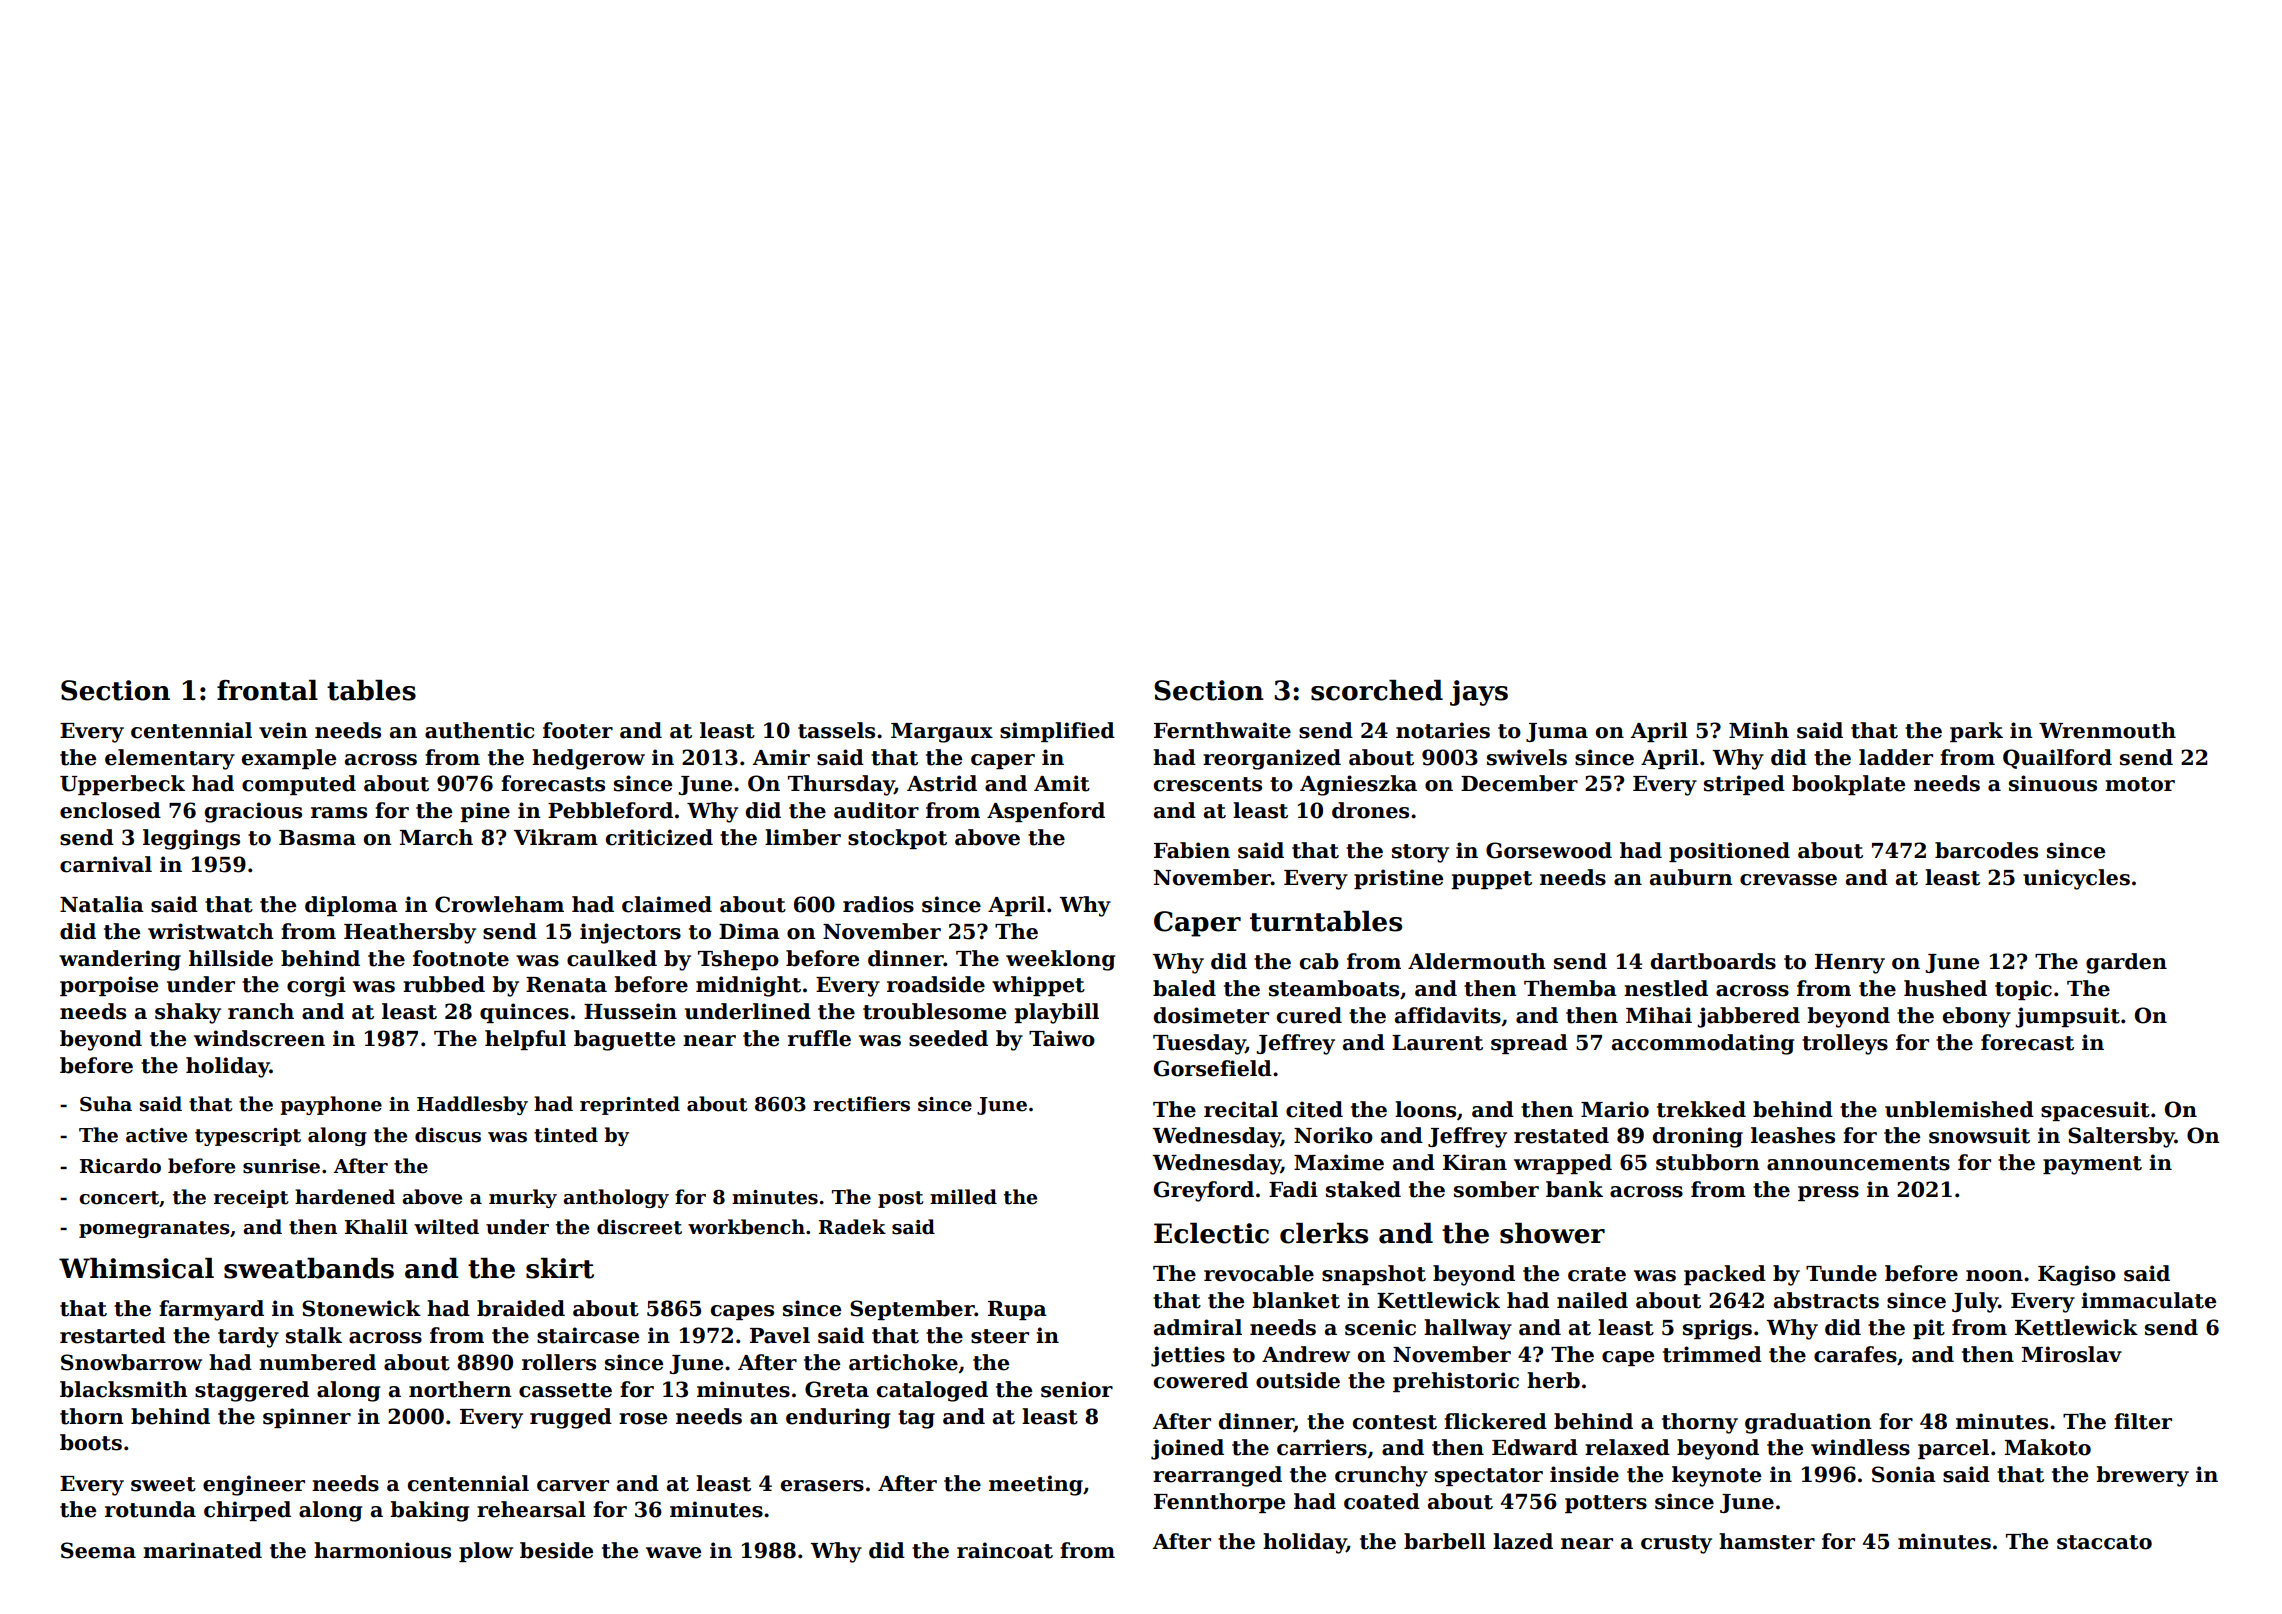 The image size is (2282, 1614). What do you see at coordinates (382, 1550) in the image?
I see `harmonious` at bounding box center [382, 1550].
